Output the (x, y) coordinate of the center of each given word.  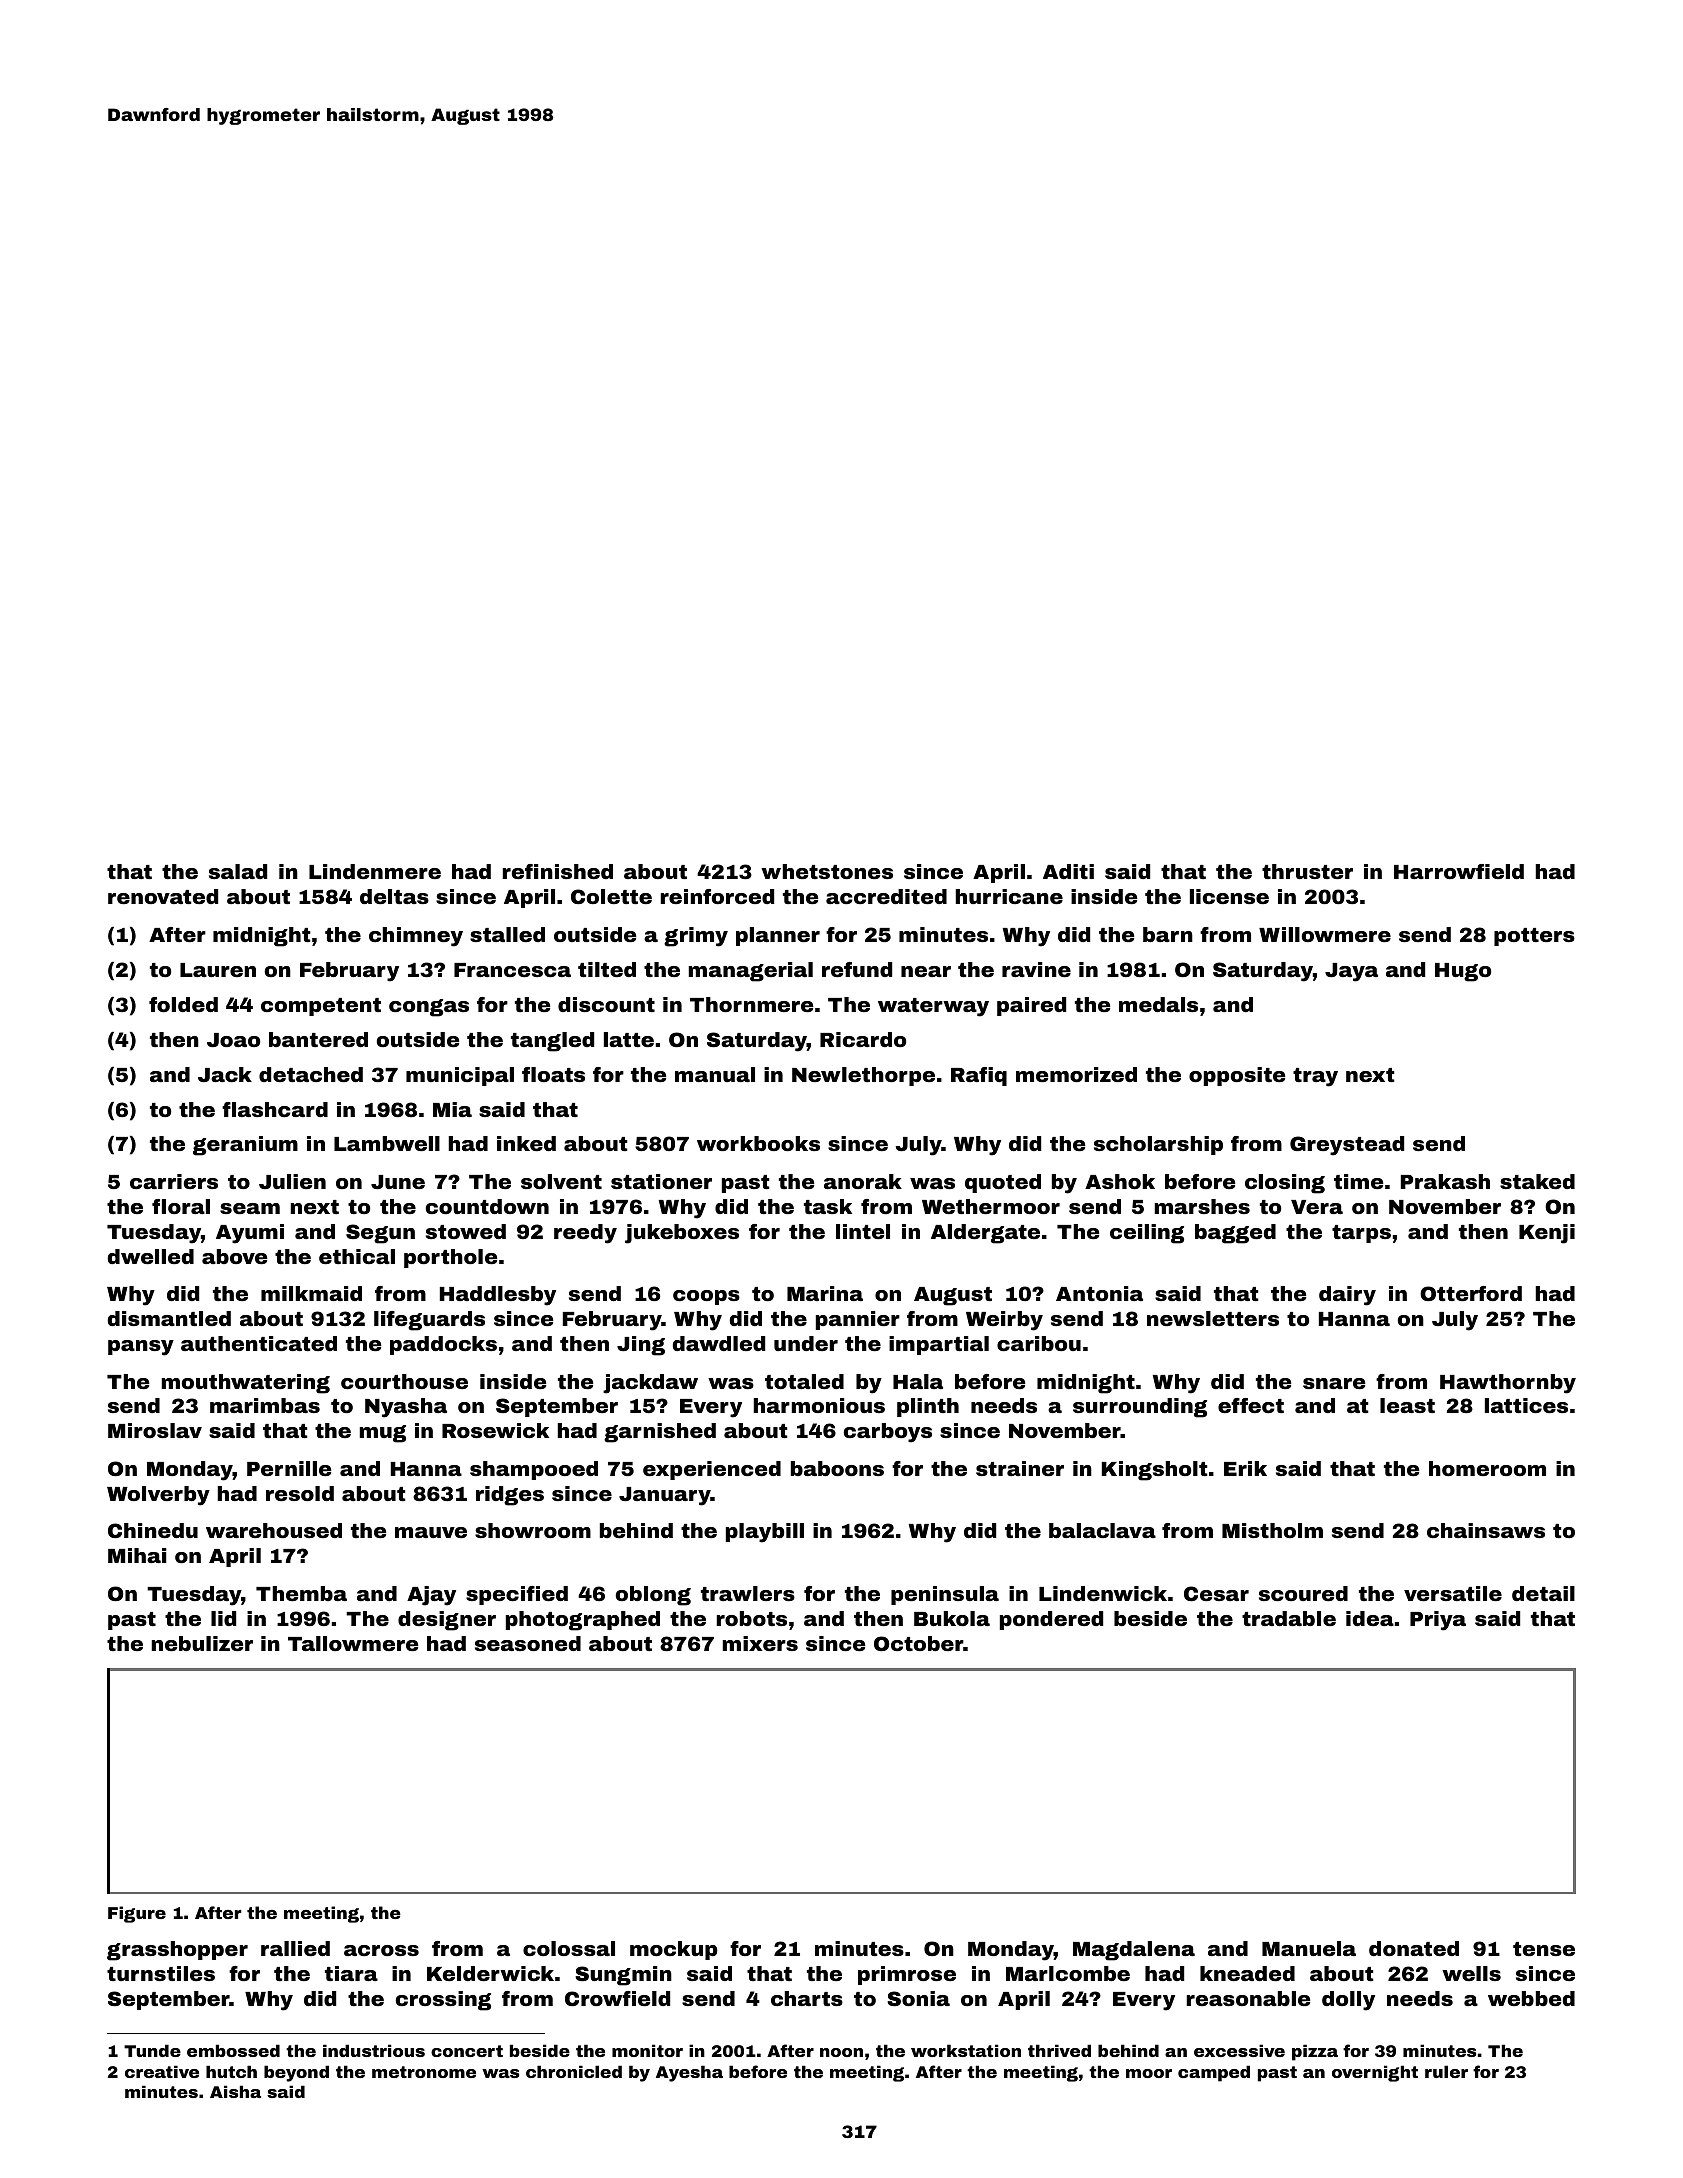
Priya (1438, 1621)
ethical (357, 1256)
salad (238, 871)
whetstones (827, 871)
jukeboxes (682, 1234)
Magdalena (1134, 1951)
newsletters (1213, 1318)
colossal (569, 1948)
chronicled (574, 2071)
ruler (1446, 2071)
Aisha (235, 2091)
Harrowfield (1459, 871)
